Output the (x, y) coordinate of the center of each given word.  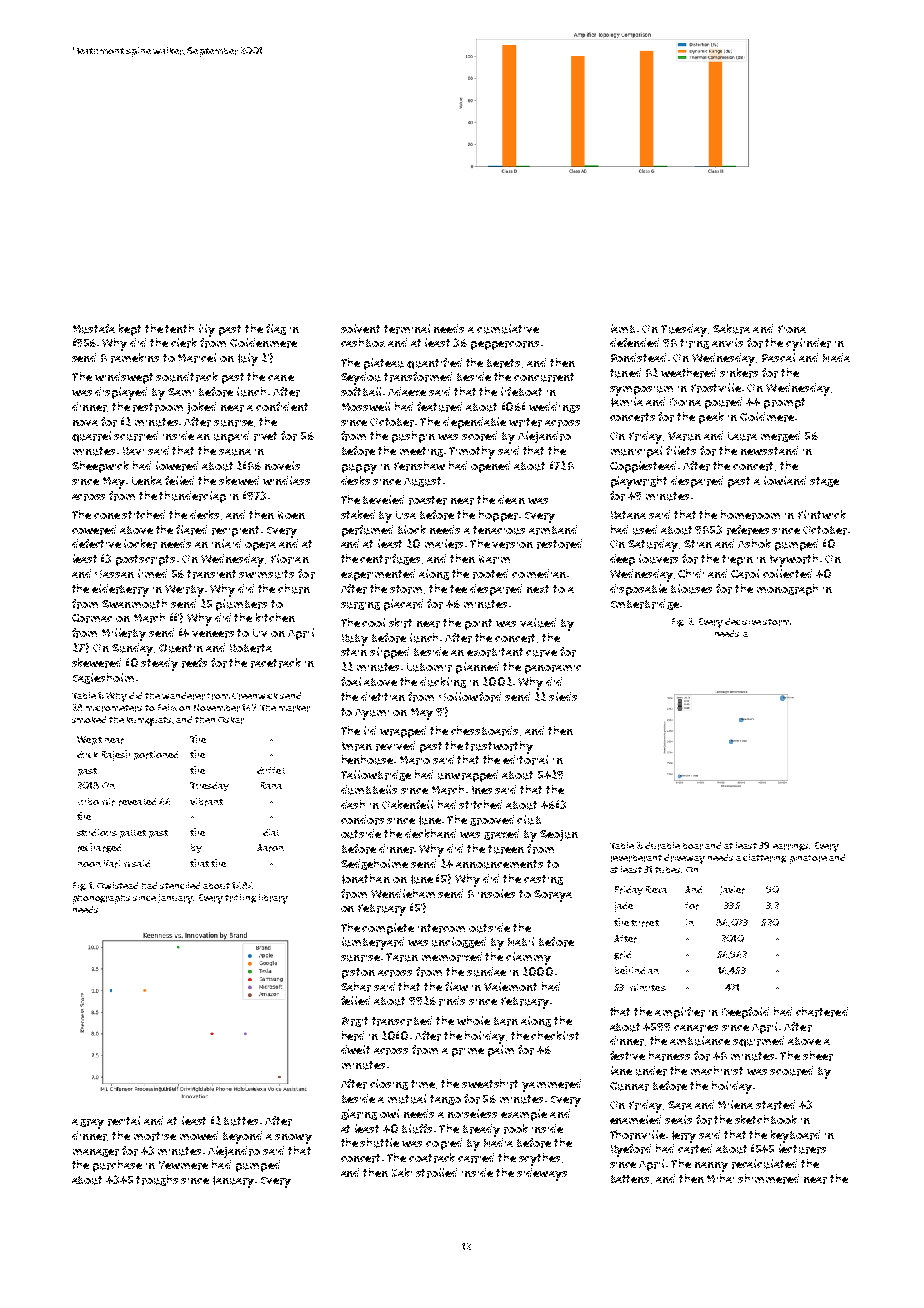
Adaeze (407, 391)
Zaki (402, 1172)
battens (630, 1179)
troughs (157, 1180)
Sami (181, 392)
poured (723, 403)
